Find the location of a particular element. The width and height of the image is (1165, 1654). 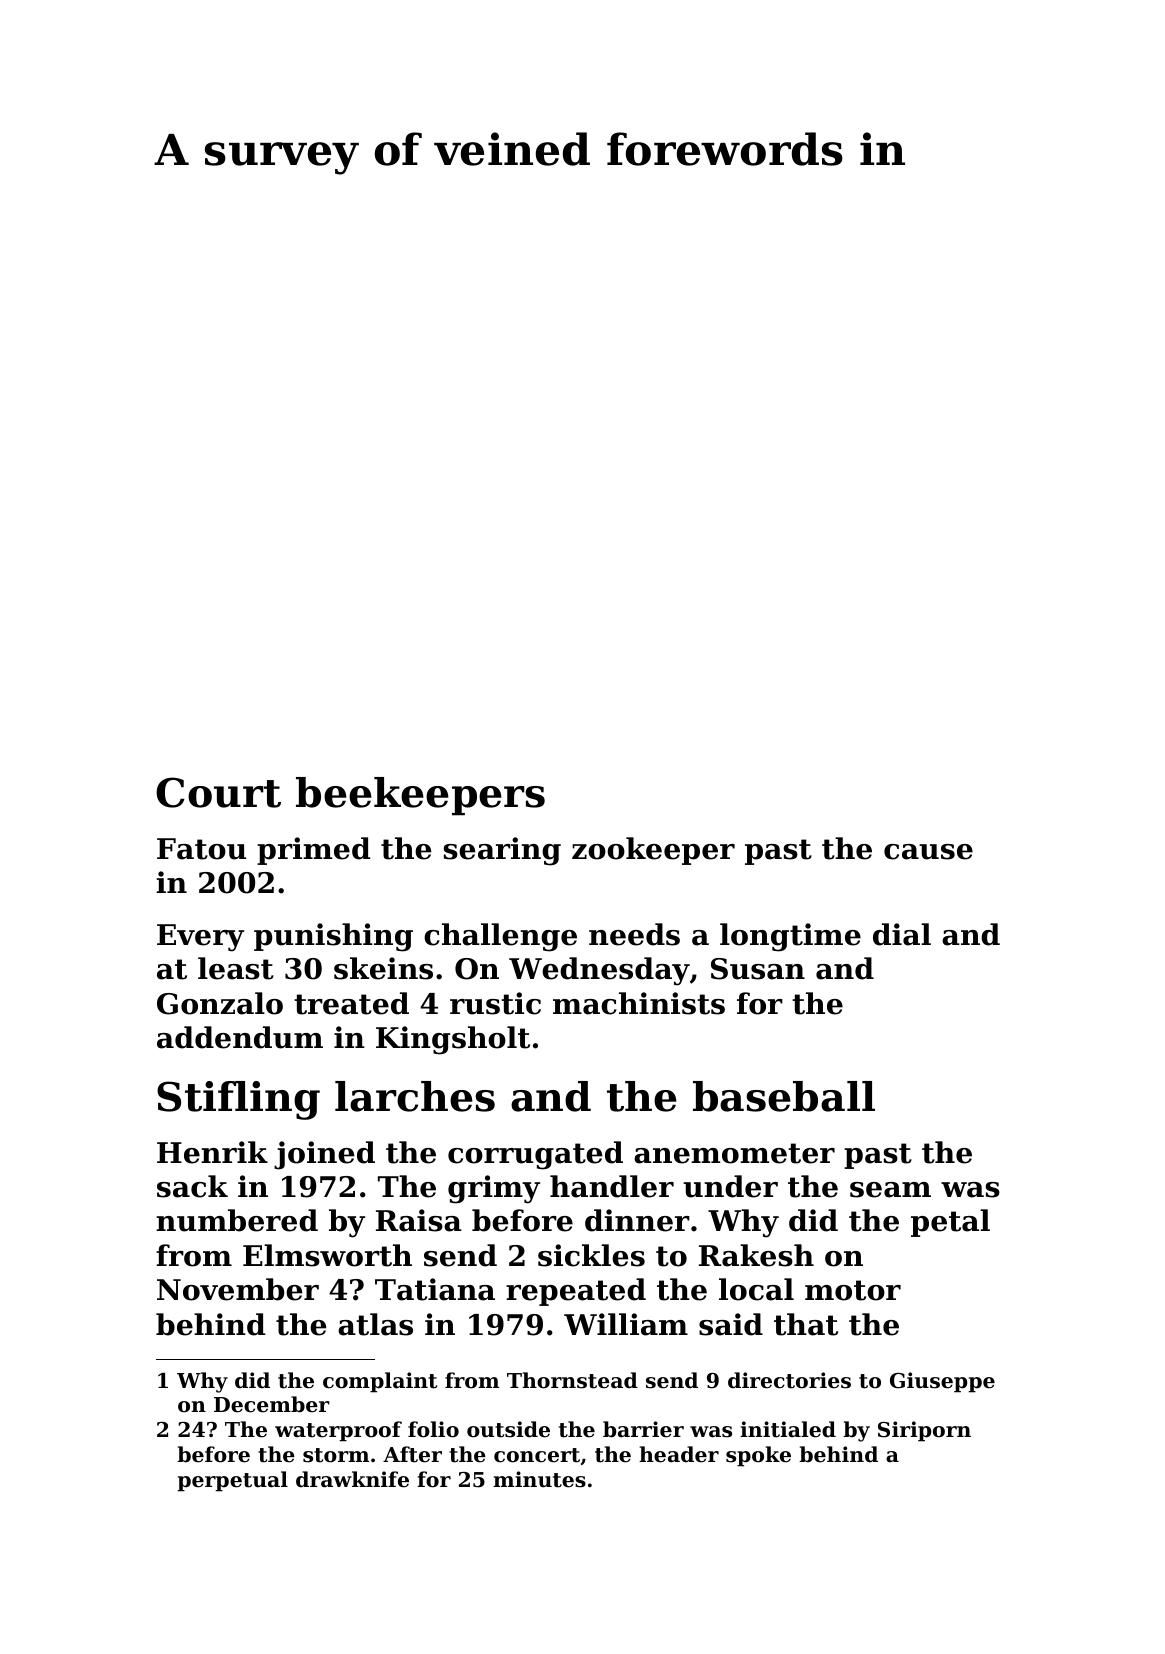

spoke is located at coordinates (758, 1456).
